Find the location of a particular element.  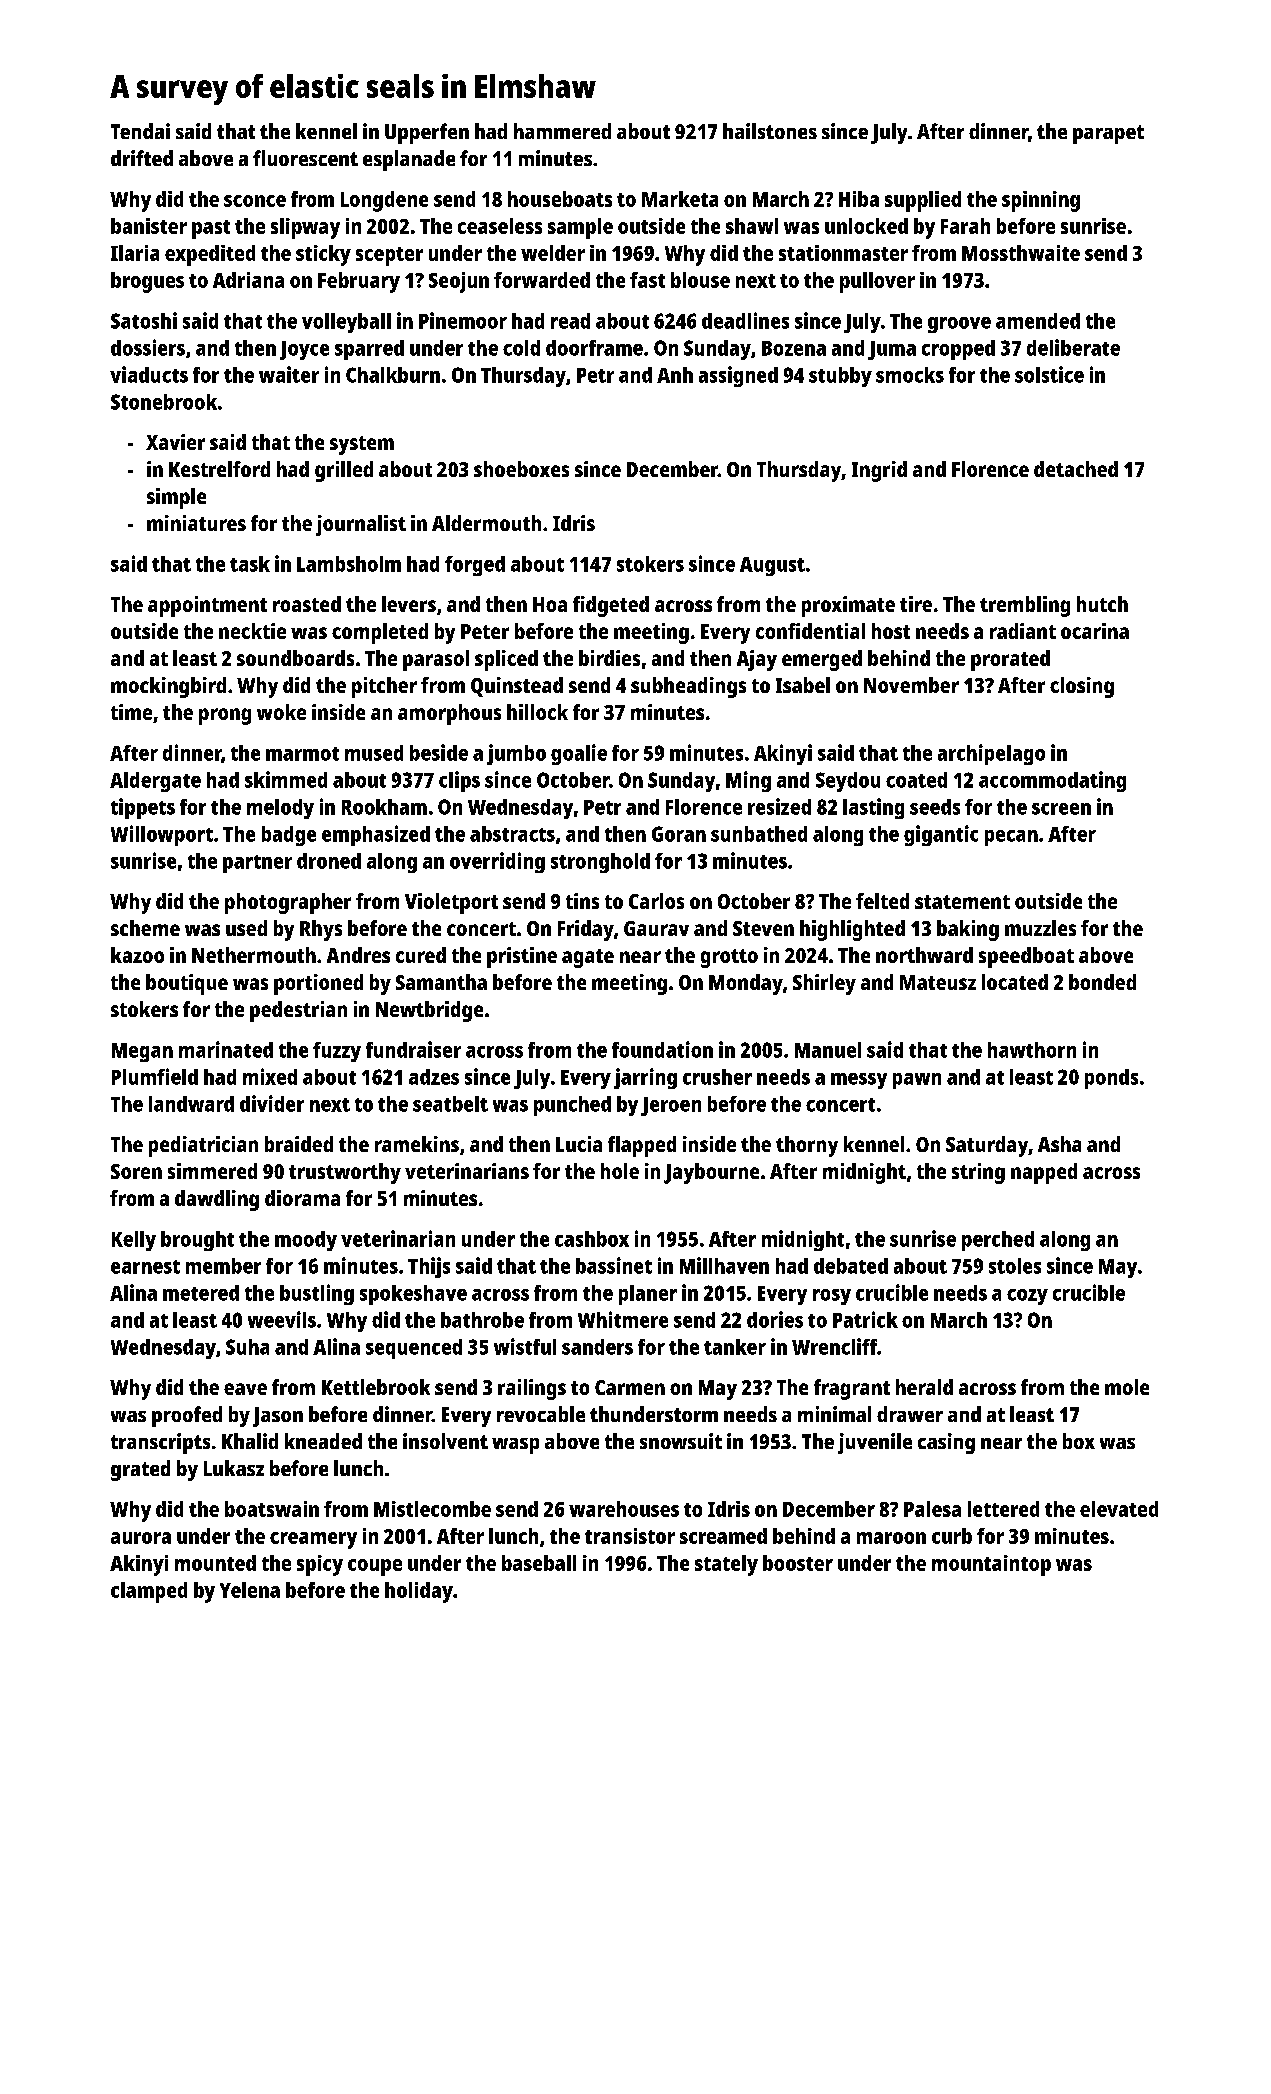

abstracts is located at coordinates (512, 834).
